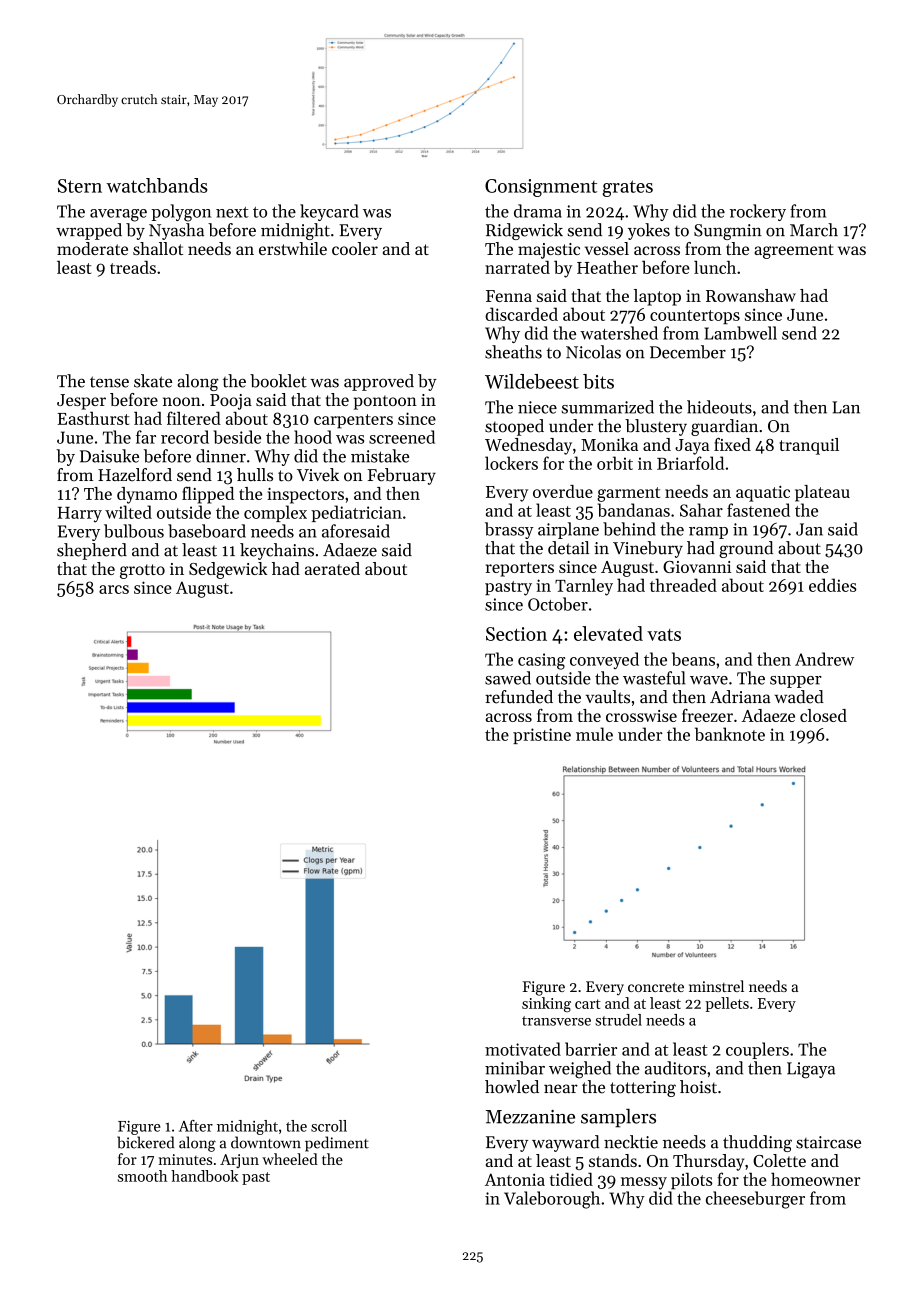  What do you see at coordinates (80, 186) in the document?
I see `Stern` at bounding box center [80, 186].
